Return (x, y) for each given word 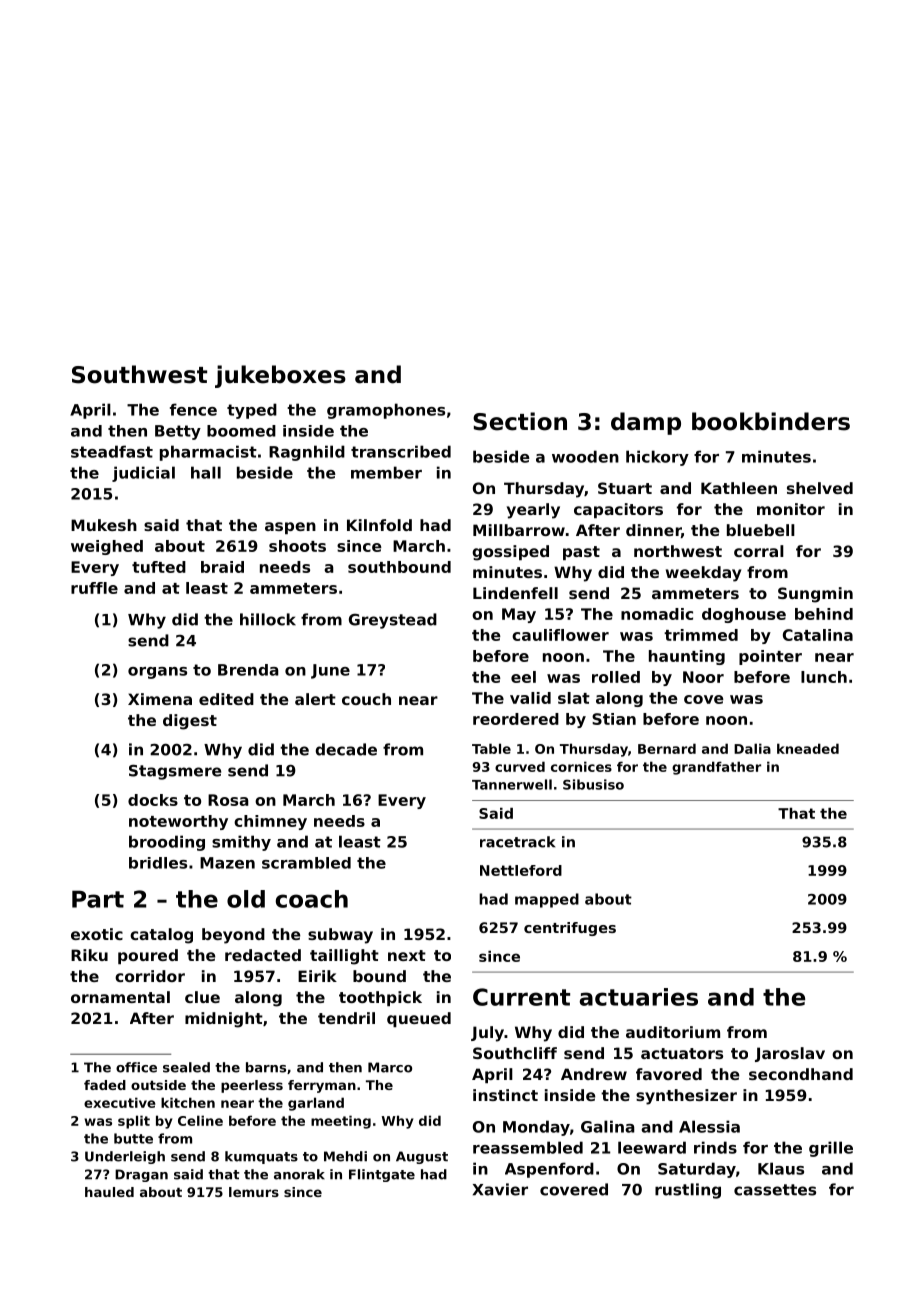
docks (153, 800)
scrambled (306, 863)
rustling (688, 1191)
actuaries (639, 997)
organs (157, 673)
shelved (820, 488)
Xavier (500, 1189)
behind (824, 614)
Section (520, 421)
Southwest (139, 374)
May (519, 615)
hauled (109, 1192)
